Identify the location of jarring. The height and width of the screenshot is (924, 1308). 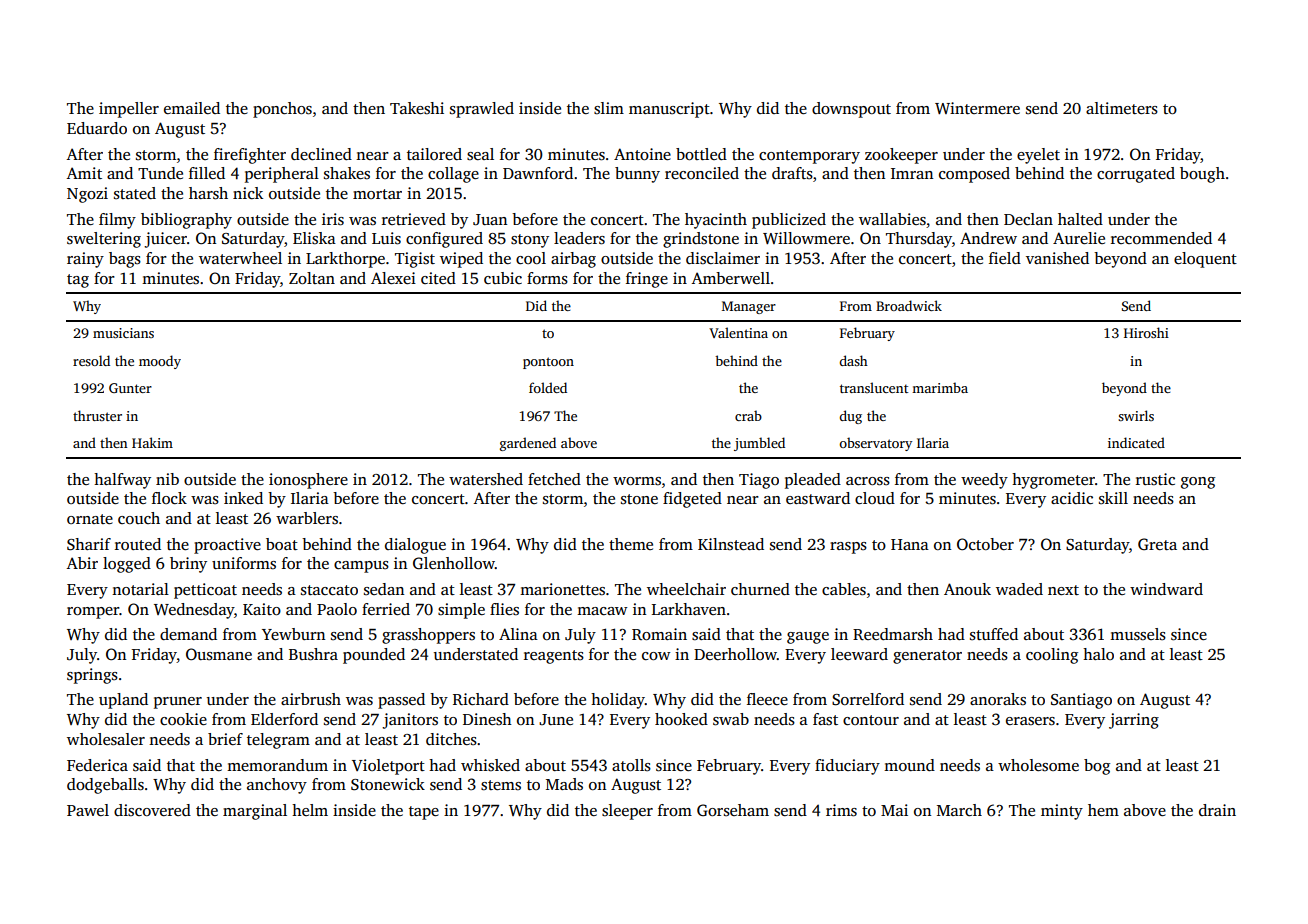
(1134, 721).
